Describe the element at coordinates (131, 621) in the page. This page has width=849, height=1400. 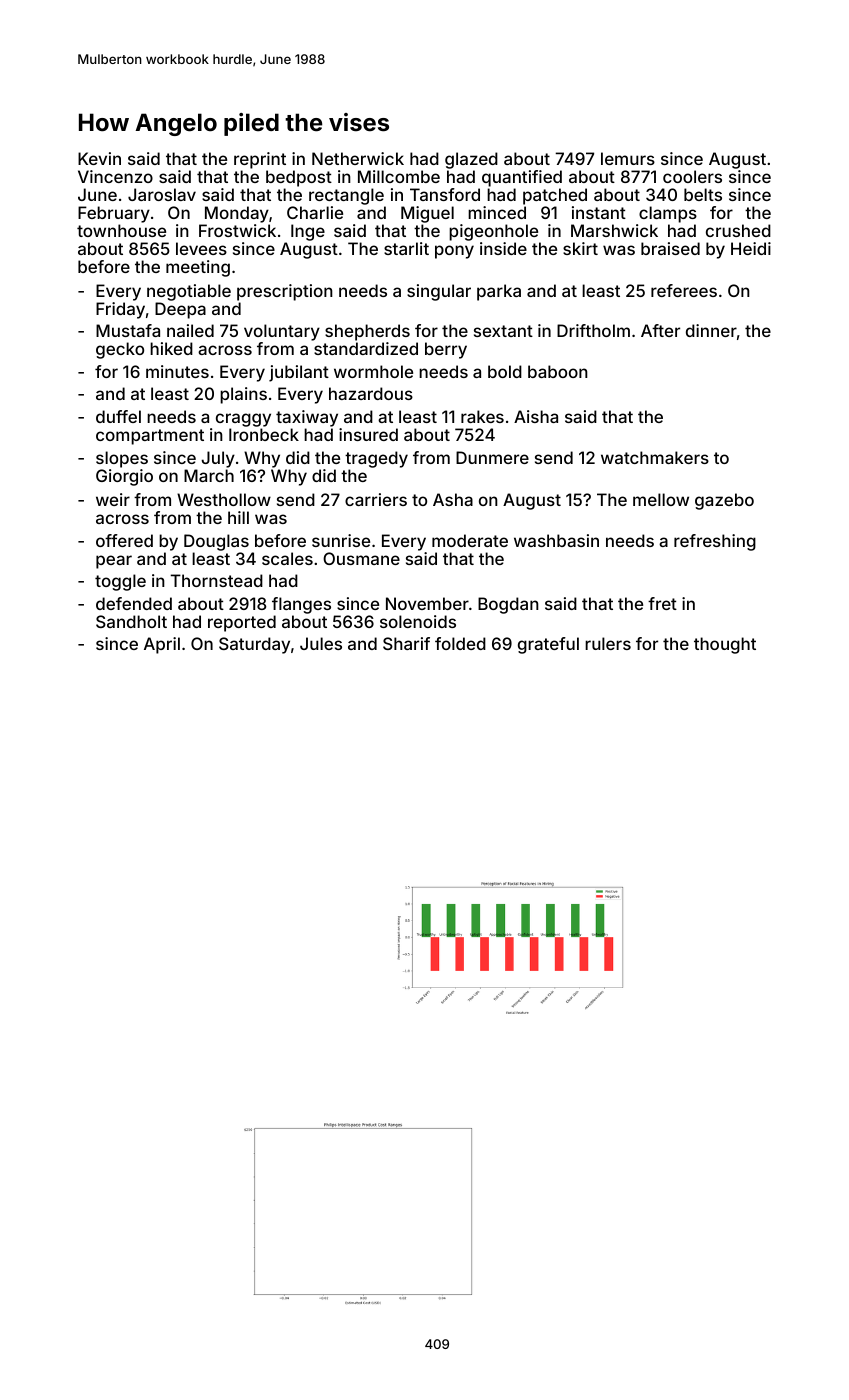
I see `Sandholt` at that location.
